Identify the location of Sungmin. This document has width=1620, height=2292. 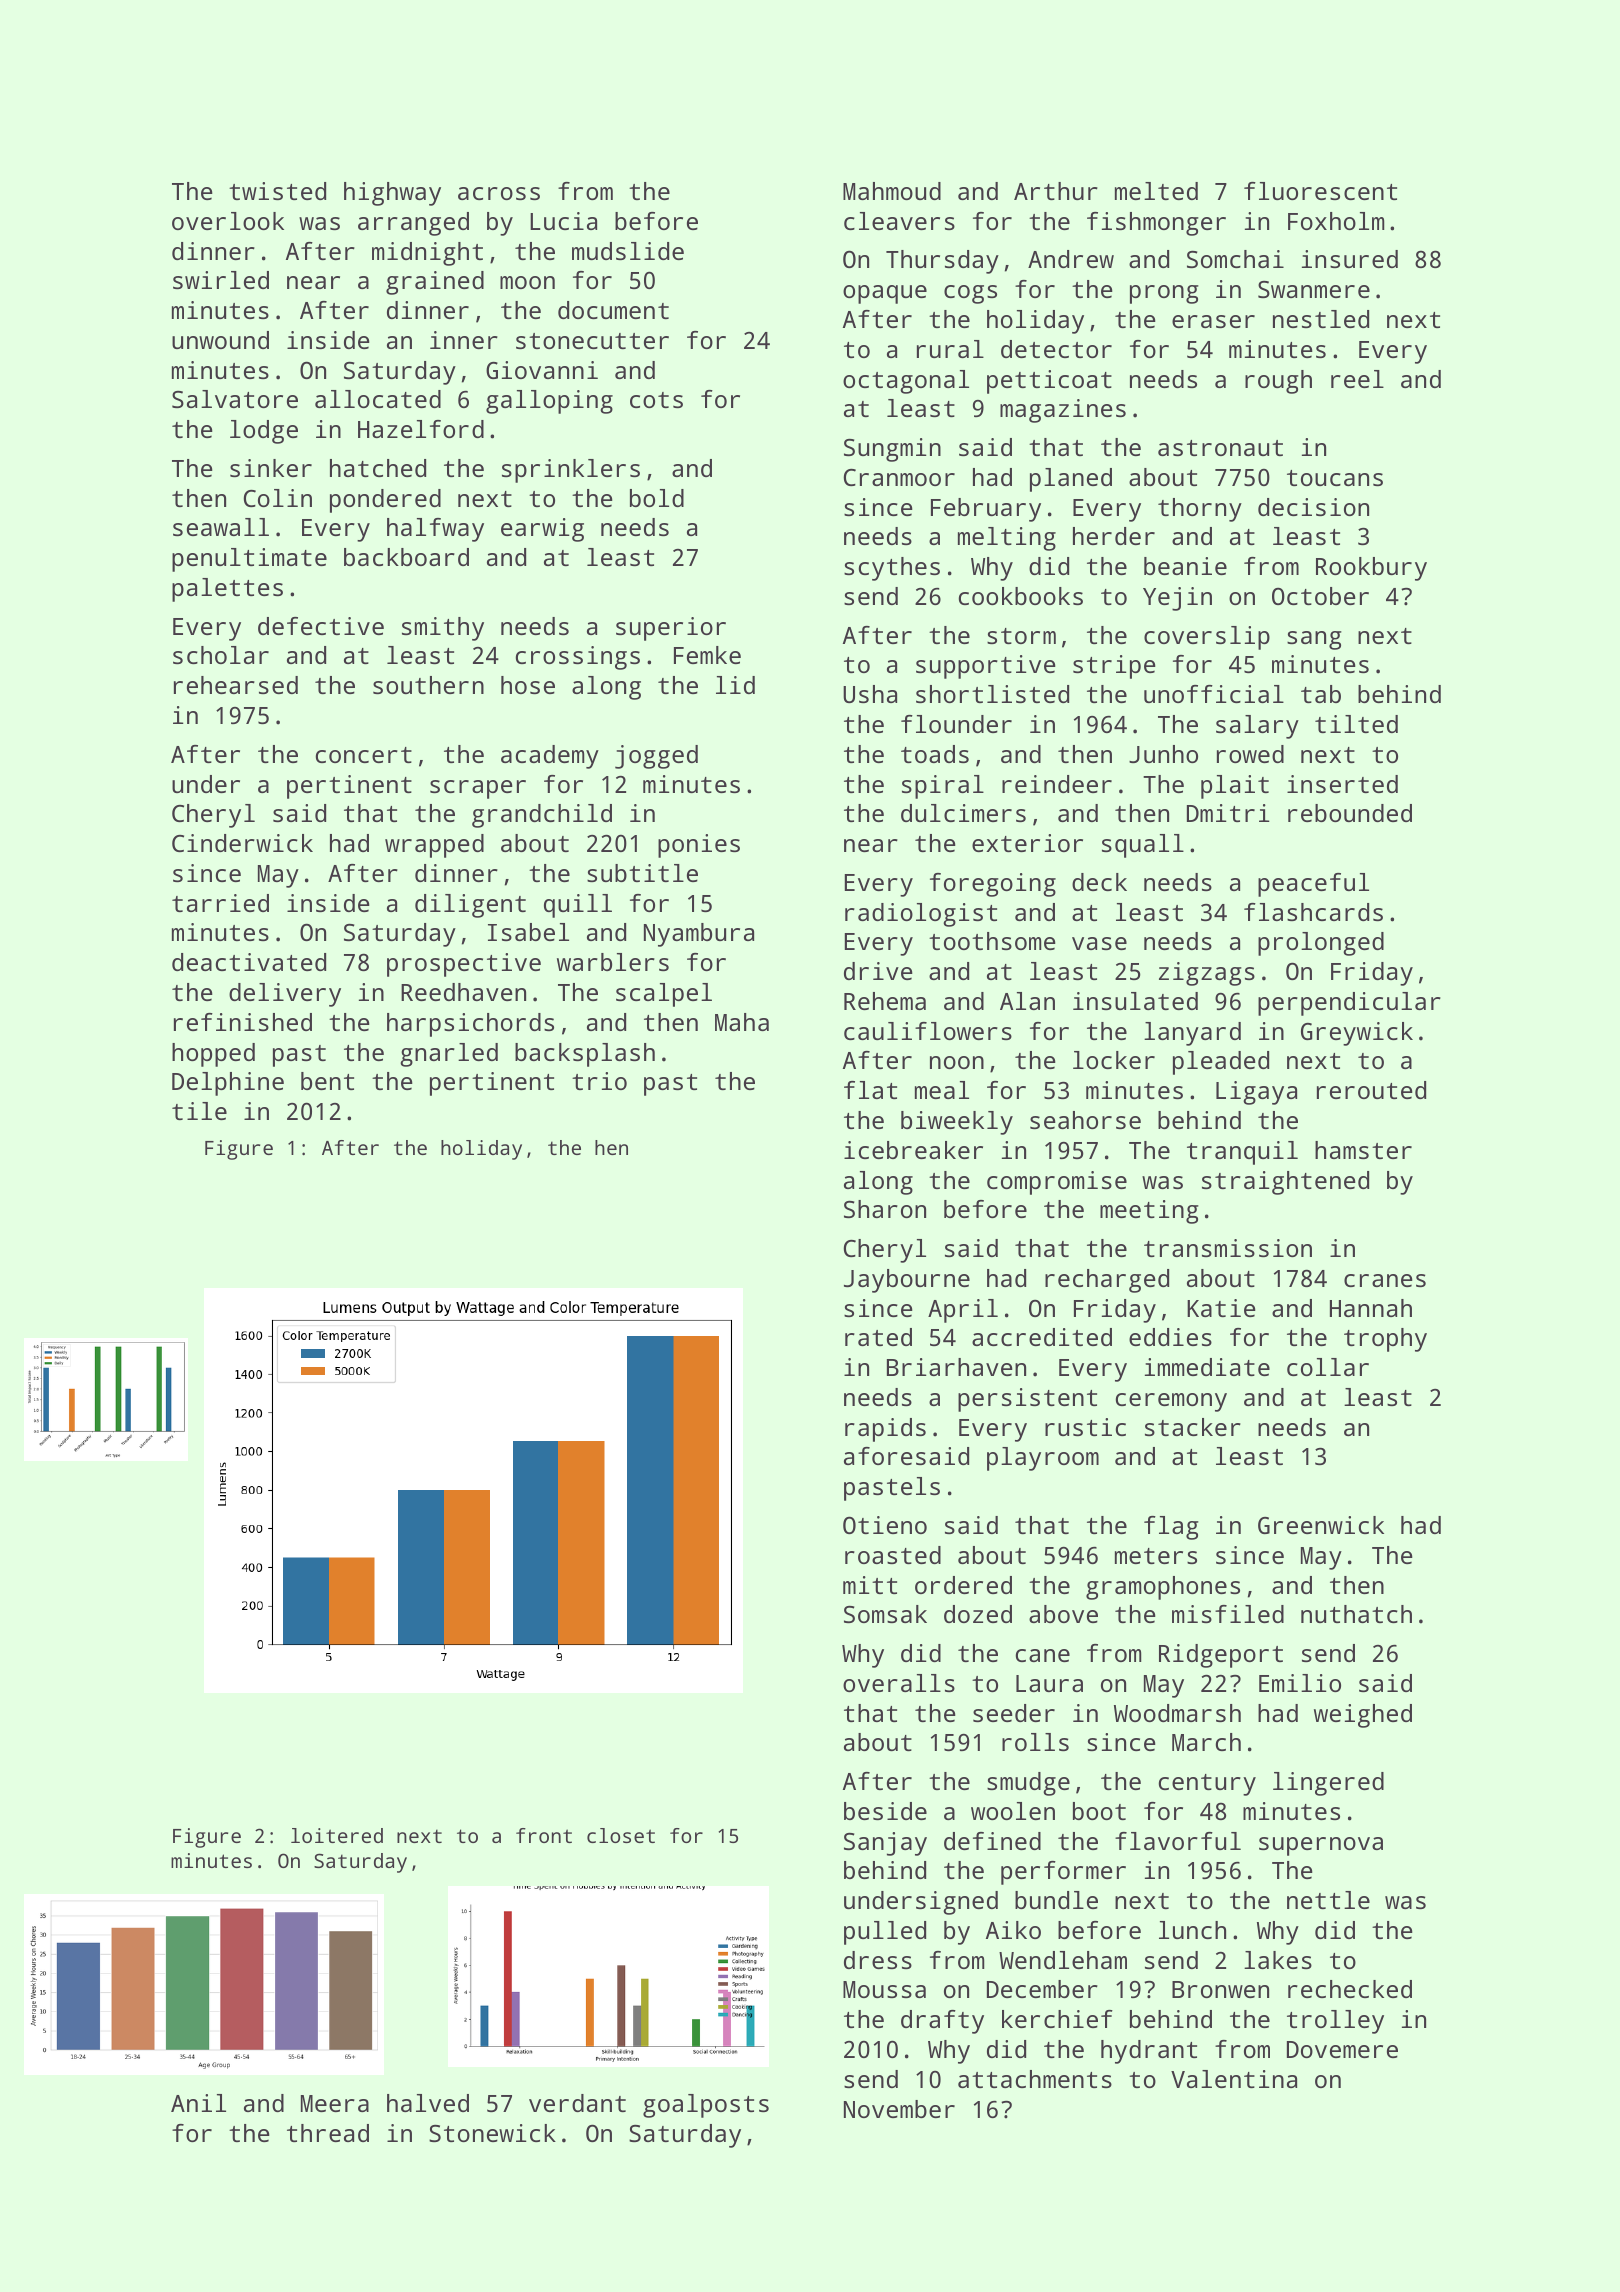
(892, 450).
